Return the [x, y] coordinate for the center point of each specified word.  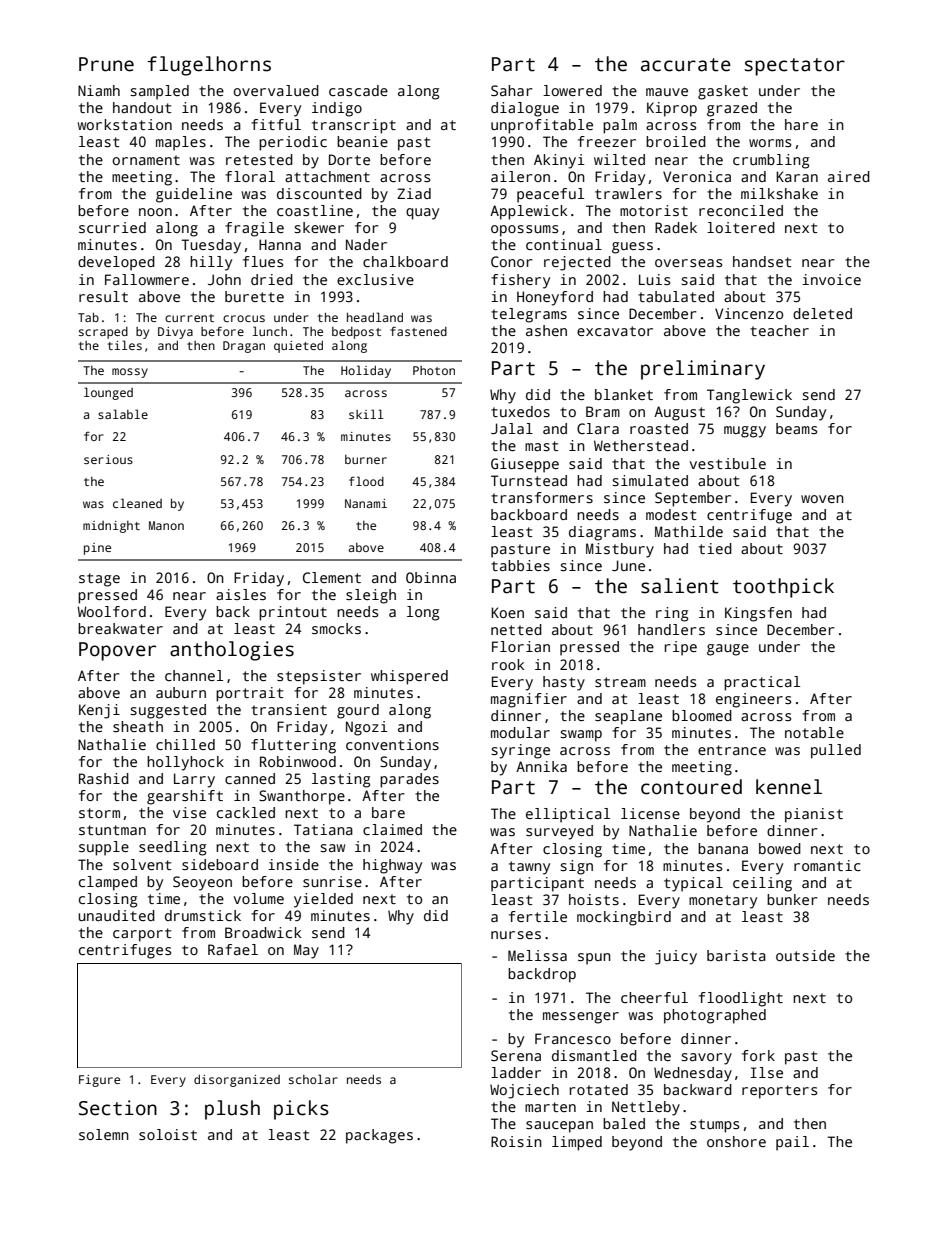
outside [805, 955]
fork [758, 1055]
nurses [516, 935]
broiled [676, 141]
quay [422, 214]
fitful [276, 124]
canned [250, 778]
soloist [168, 1134]
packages [379, 1136]
